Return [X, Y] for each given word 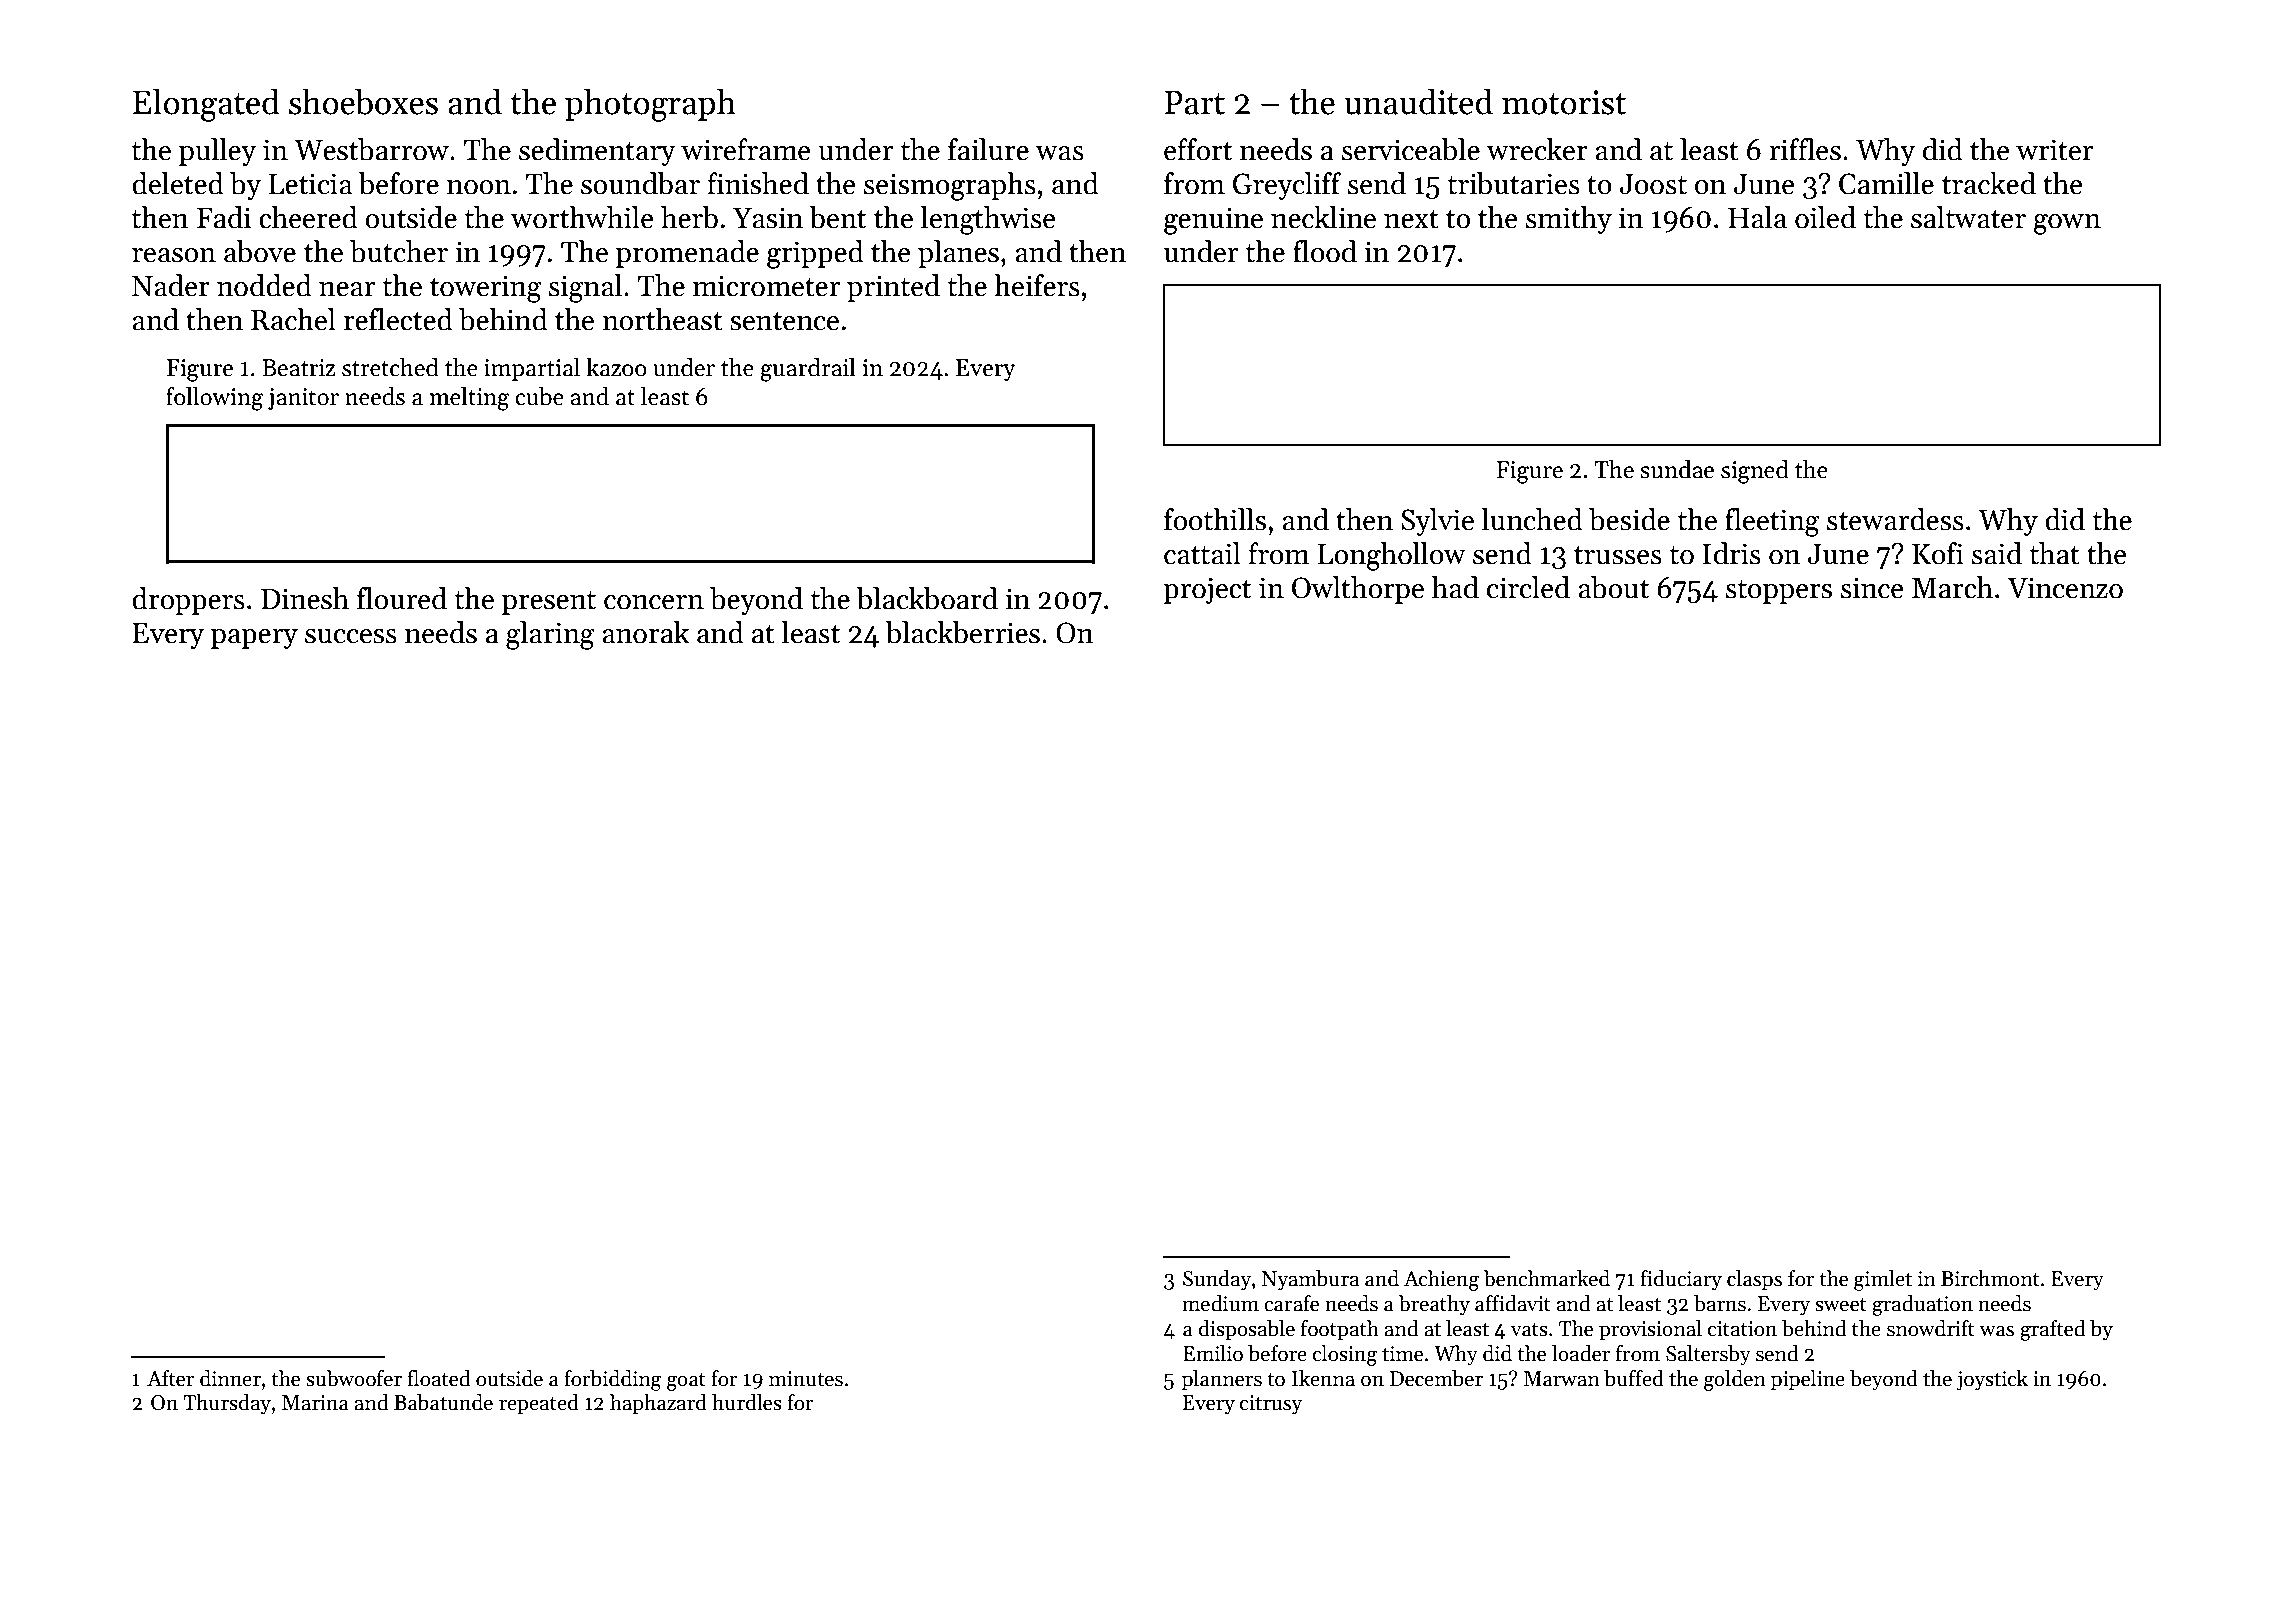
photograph [650, 105]
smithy [1569, 220]
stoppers [1779, 592]
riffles [1805, 149]
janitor [303, 399]
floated [438, 1378]
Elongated [206, 105]
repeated [539, 1404]
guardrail [808, 370]
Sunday [1217, 1280]
